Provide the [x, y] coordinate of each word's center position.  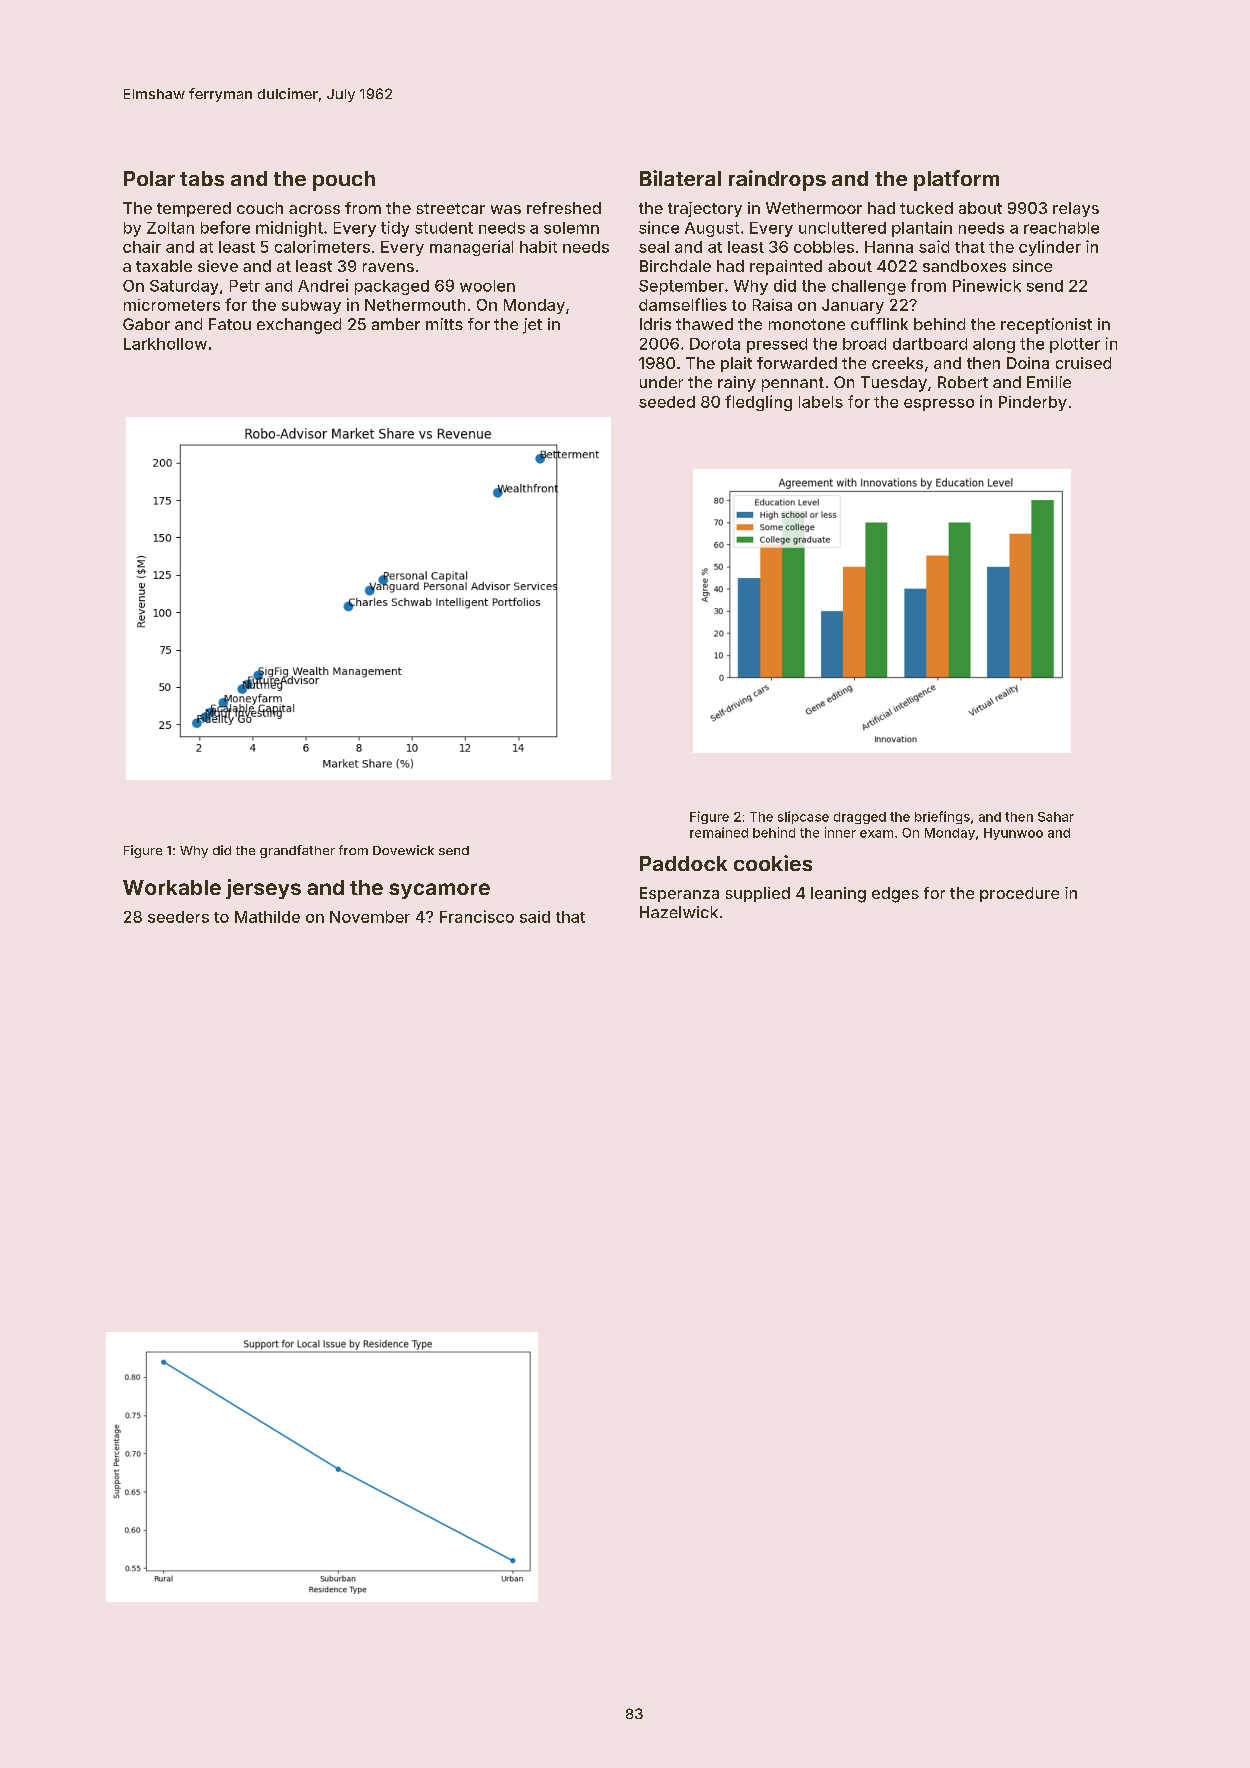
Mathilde [267, 917]
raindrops [777, 180]
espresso [939, 405]
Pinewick [987, 285]
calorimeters [322, 246]
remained [719, 832]
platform [956, 180]
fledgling [758, 403]
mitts [444, 324]
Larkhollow [165, 344]
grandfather [297, 851]
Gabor [146, 324]
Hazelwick [679, 912]
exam [876, 834]
